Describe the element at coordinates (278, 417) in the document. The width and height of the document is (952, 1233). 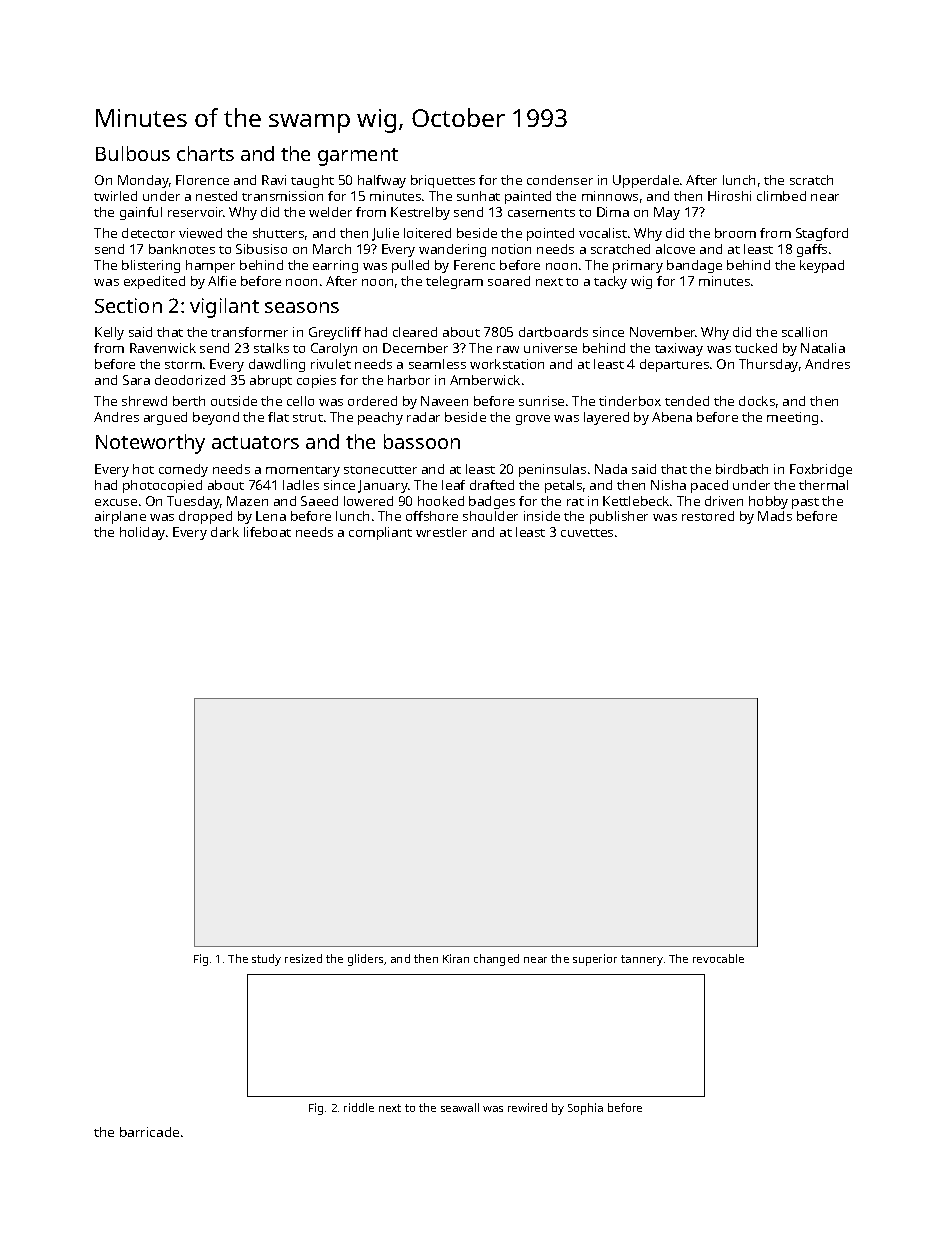
I see `flat` at that location.
